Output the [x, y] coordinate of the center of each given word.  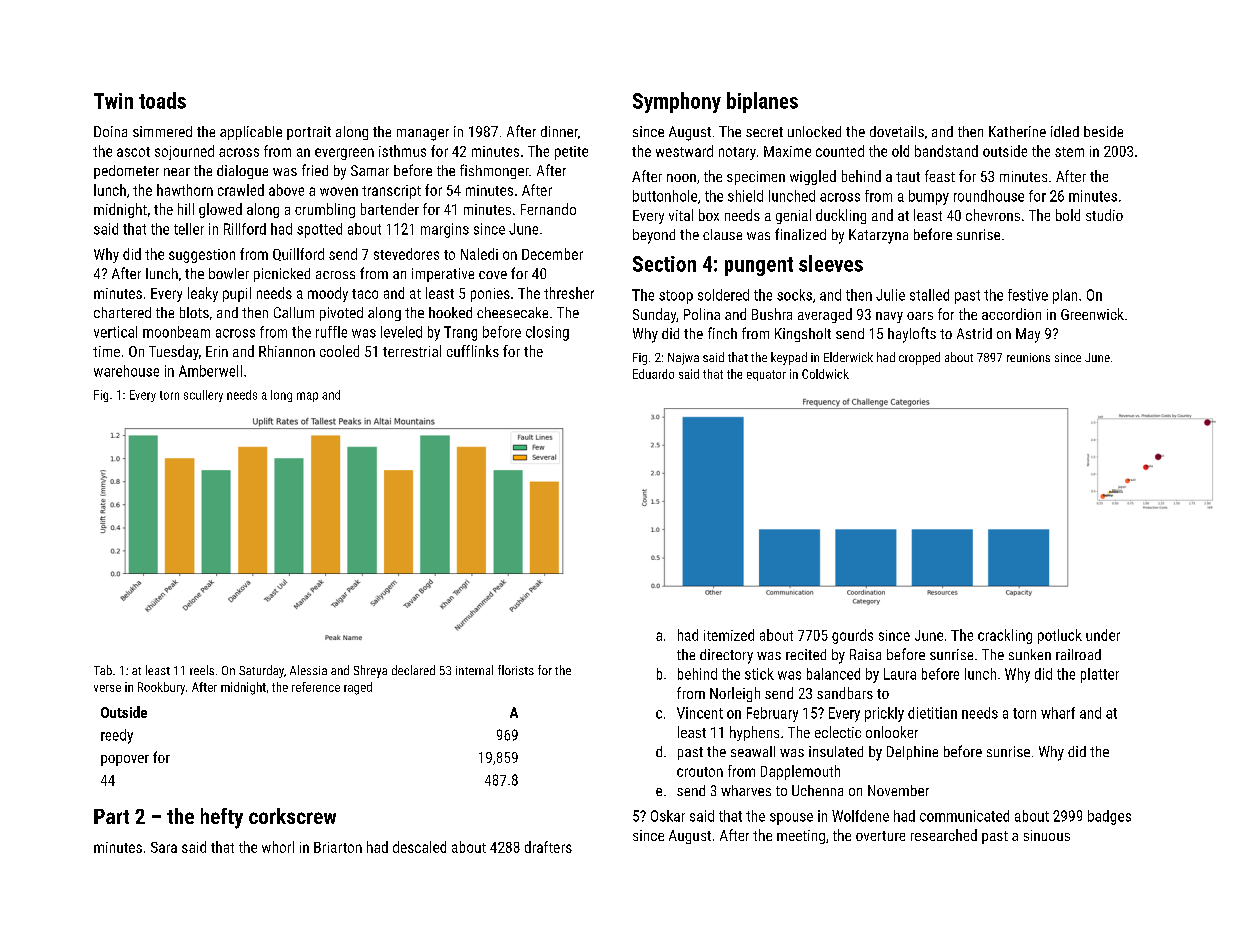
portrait [309, 133]
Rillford [245, 229]
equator [766, 375]
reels [202, 670]
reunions [1028, 357]
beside [1103, 131]
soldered [723, 295]
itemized [729, 635]
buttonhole [665, 196]
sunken [1030, 654]
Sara [164, 847]
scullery [203, 396]
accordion [1011, 314]
